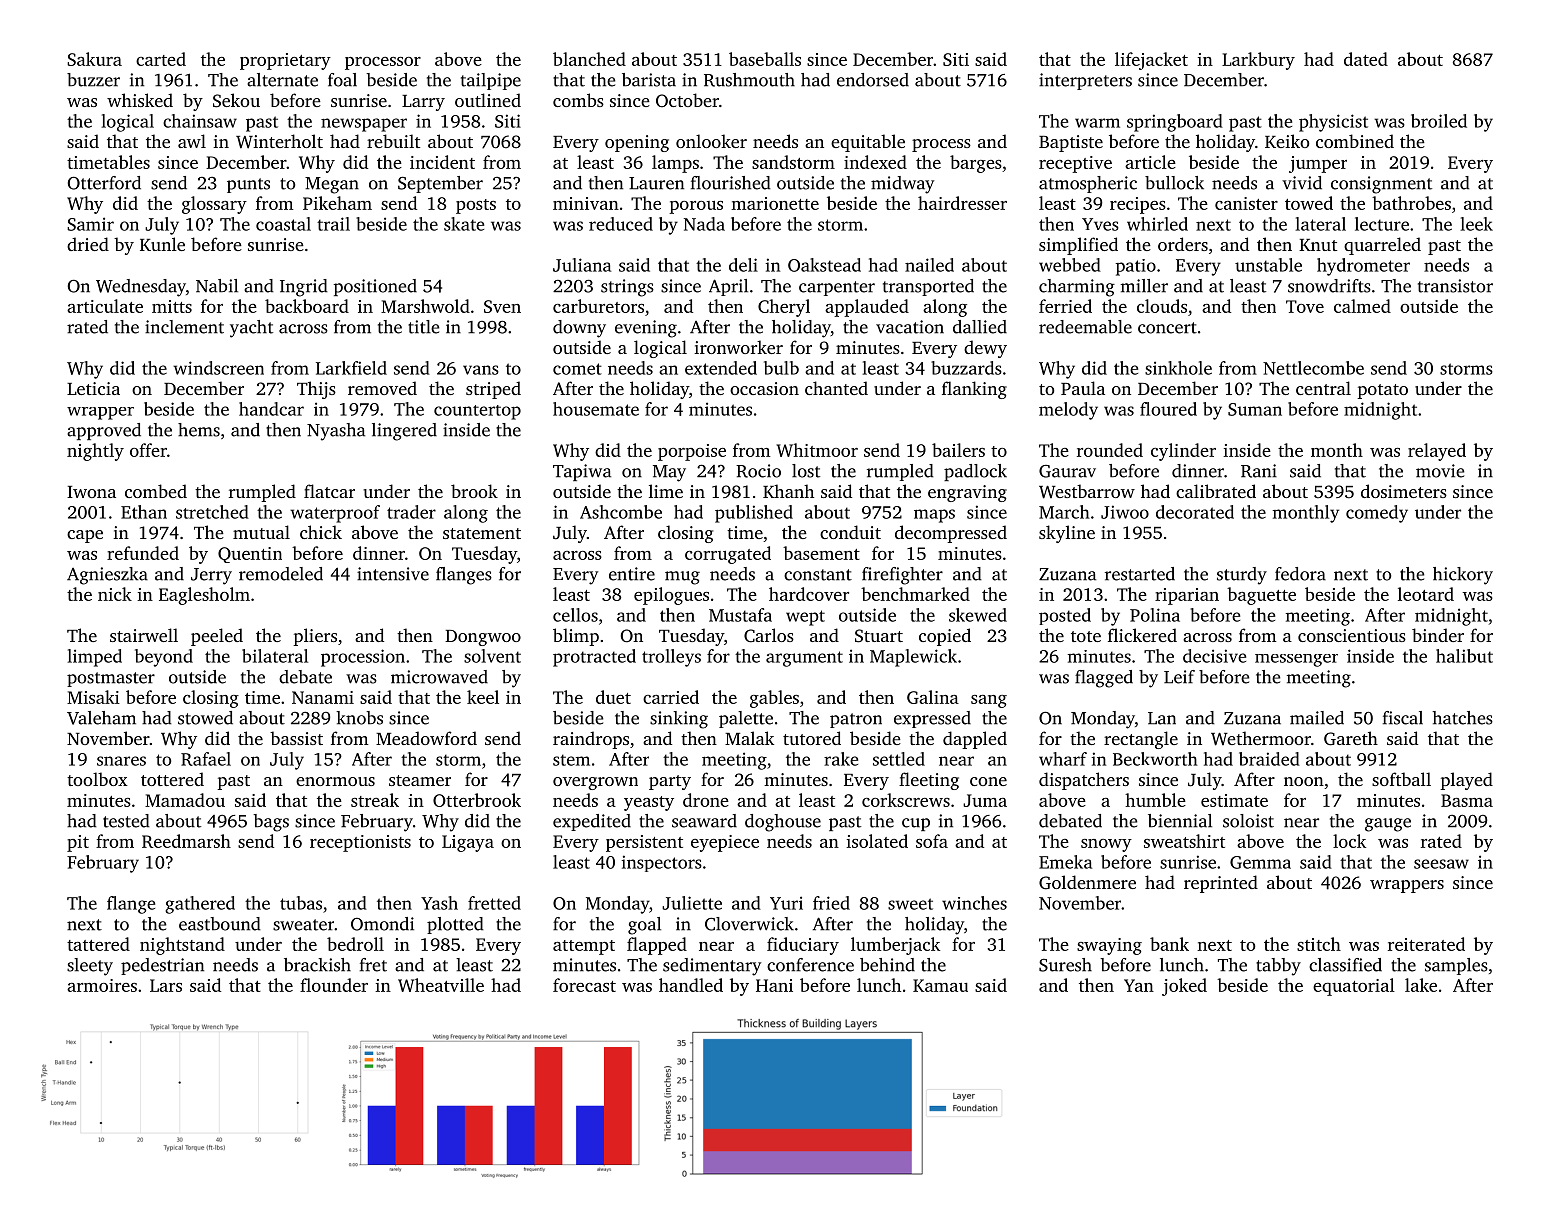 The image size is (1560, 1205). I want to click on stretched, so click(212, 512).
